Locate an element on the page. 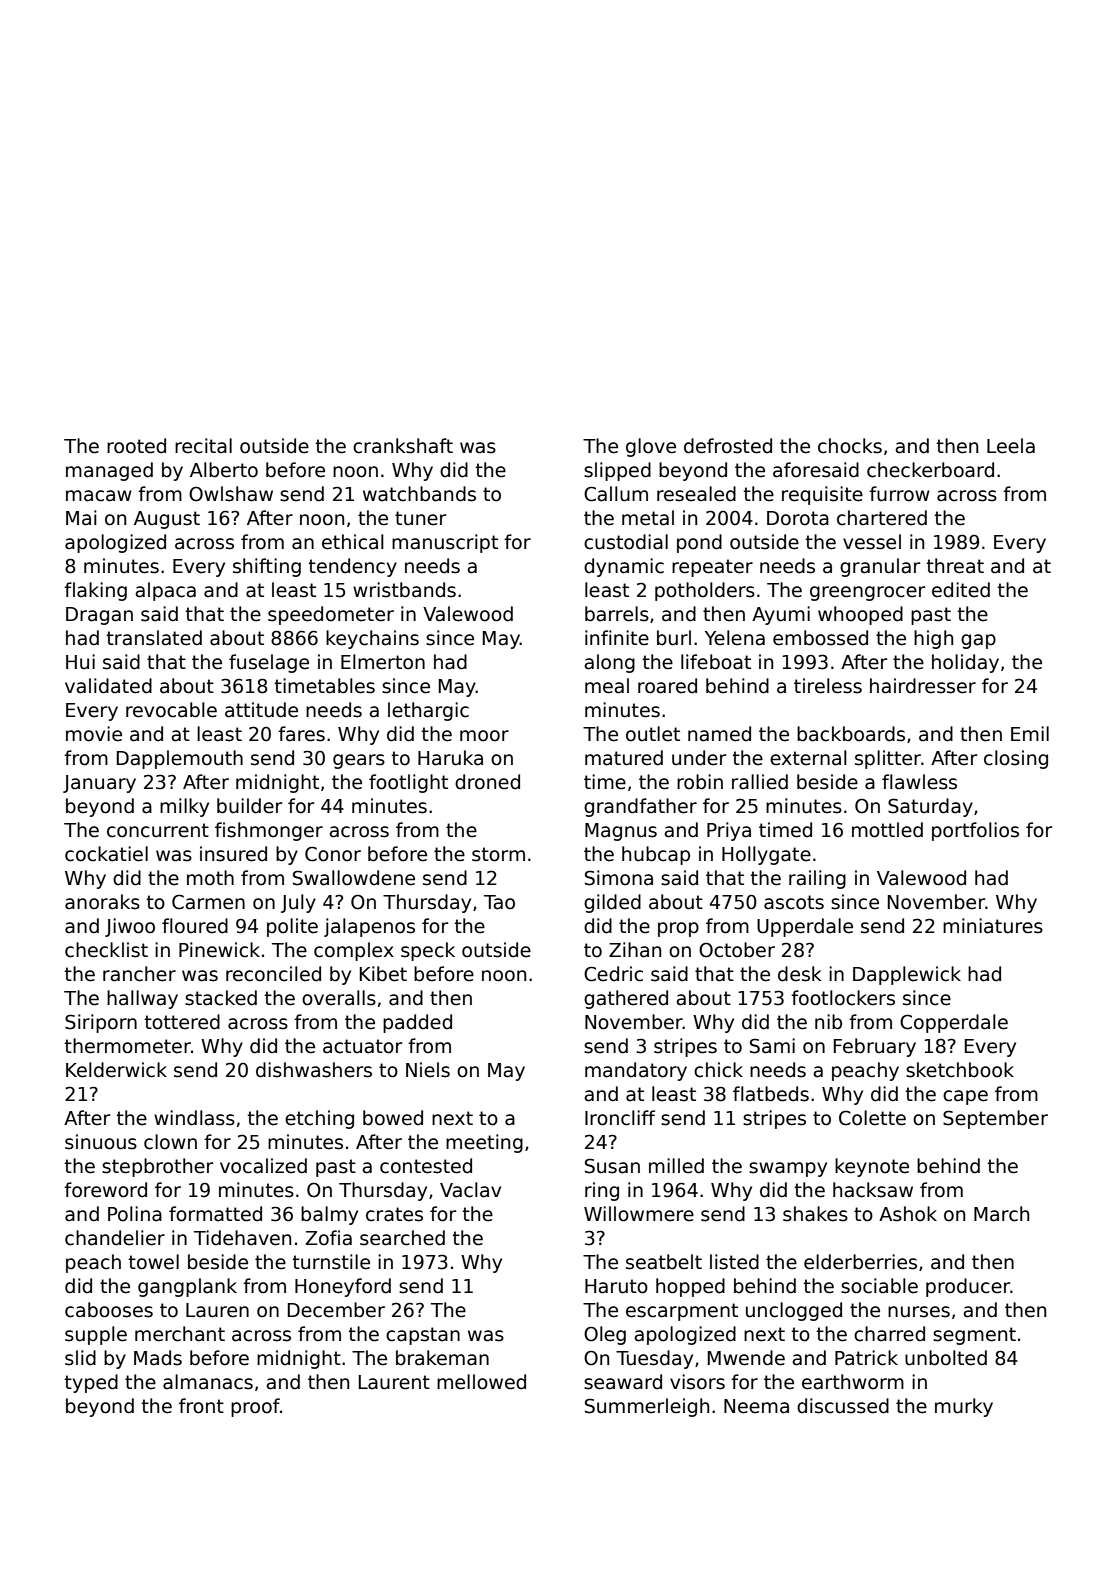 This image has width=1118, height=1588. front is located at coordinates (201, 1406).
